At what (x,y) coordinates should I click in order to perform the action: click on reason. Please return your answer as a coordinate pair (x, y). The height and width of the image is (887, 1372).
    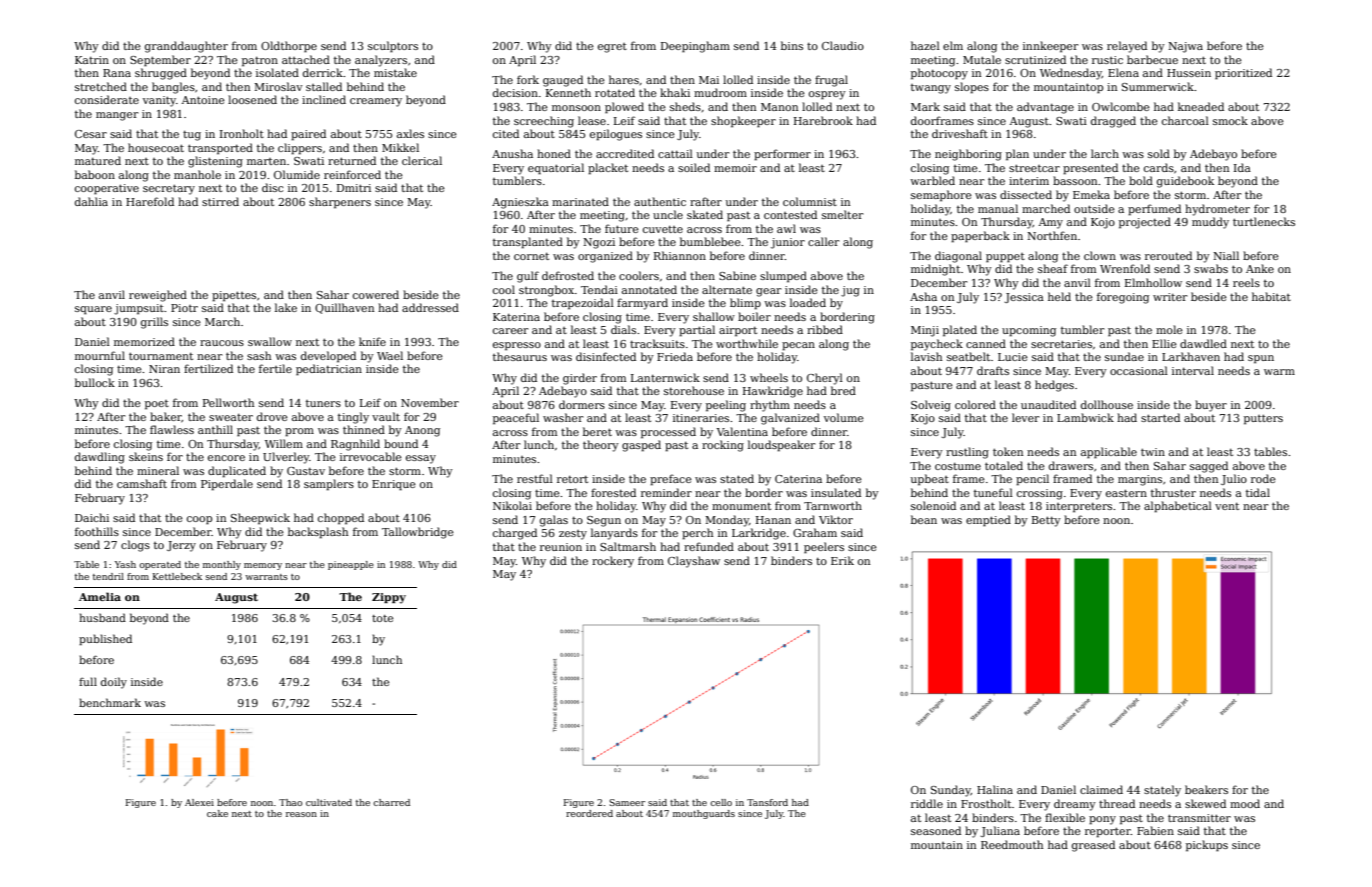
    Looking at the image, I should click on (301, 814).
